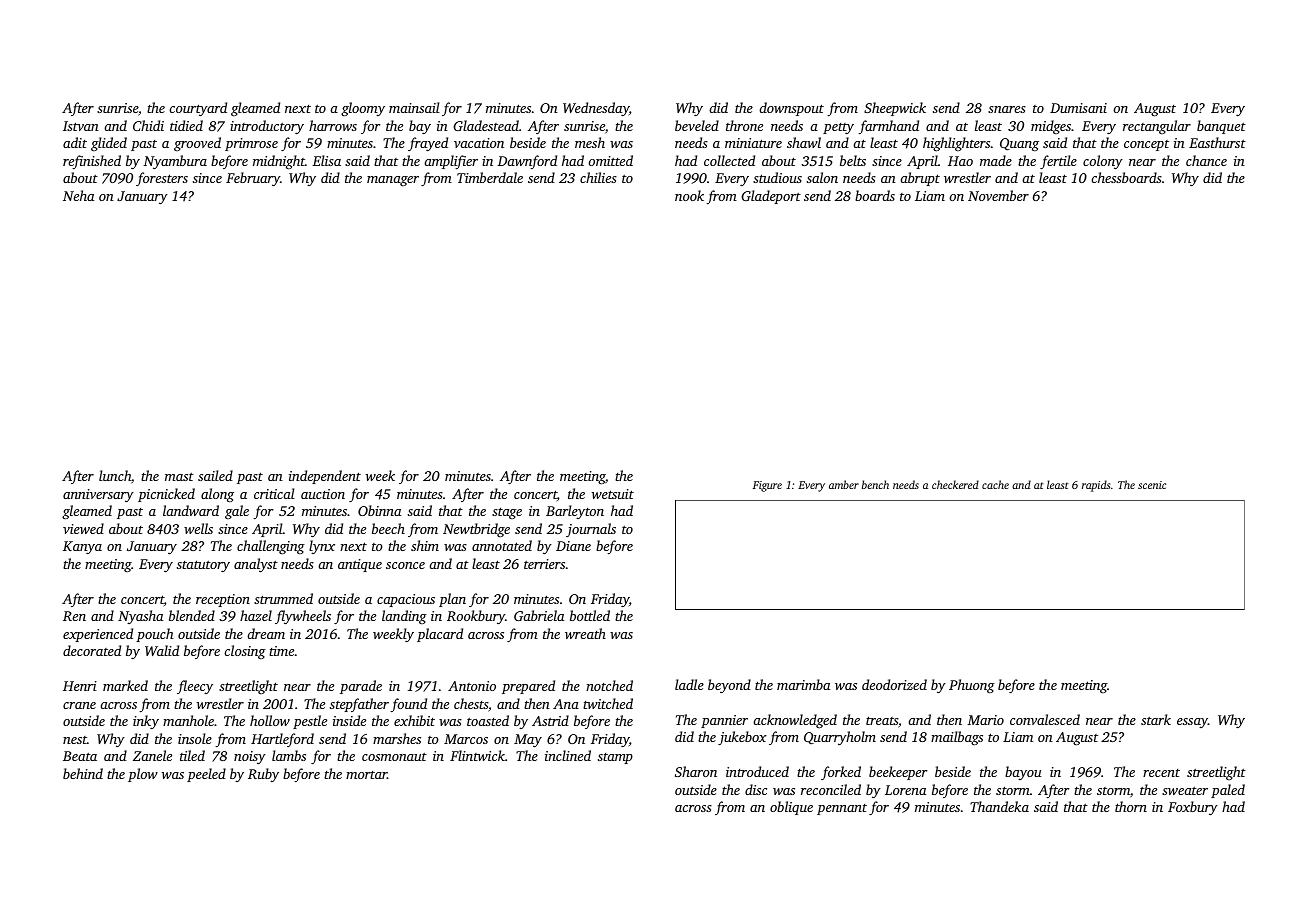 This screenshot has height=924, width=1308. I want to click on bayou, so click(1023, 773).
